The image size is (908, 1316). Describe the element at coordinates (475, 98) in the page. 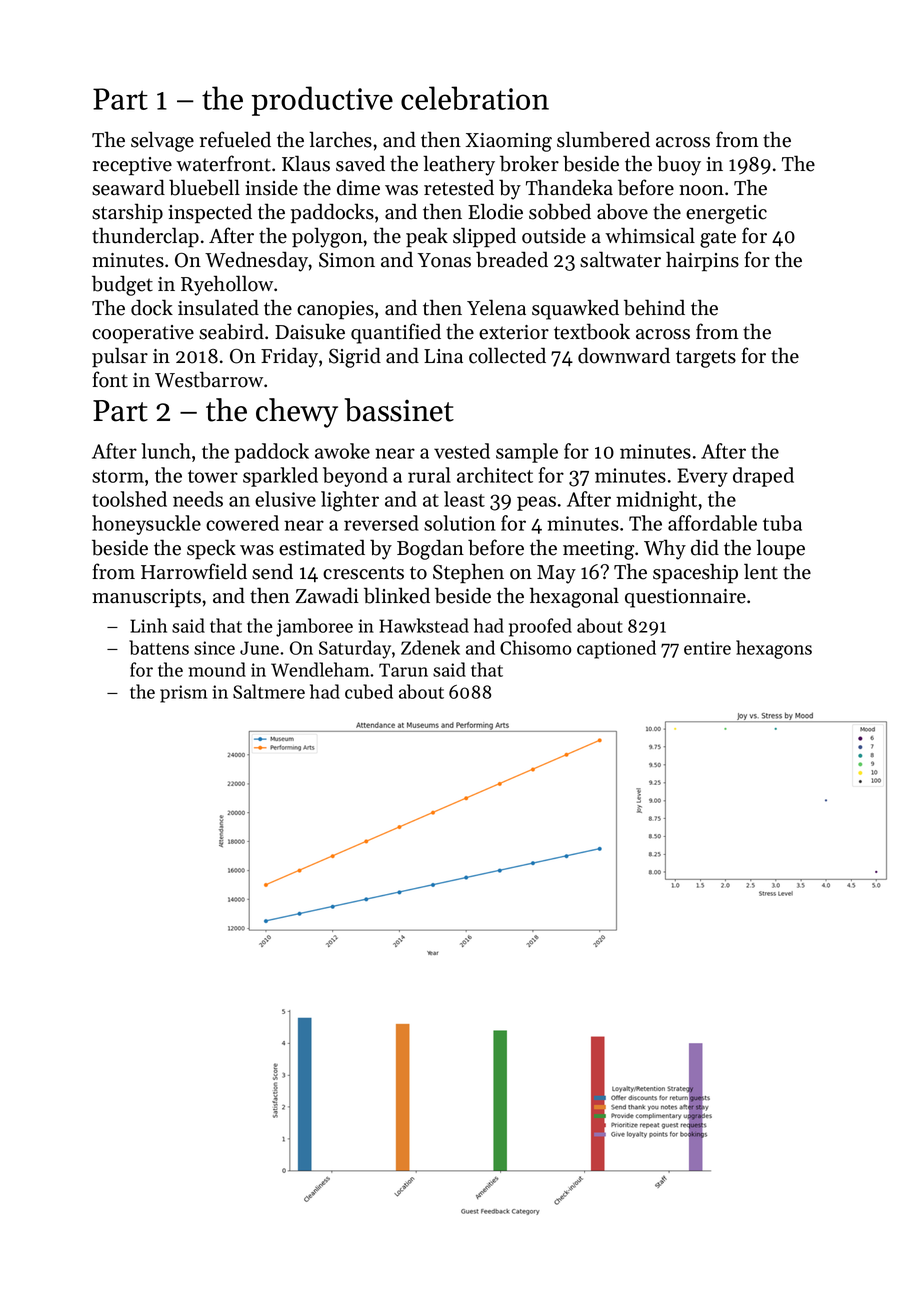

I see `celebration` at that location.
